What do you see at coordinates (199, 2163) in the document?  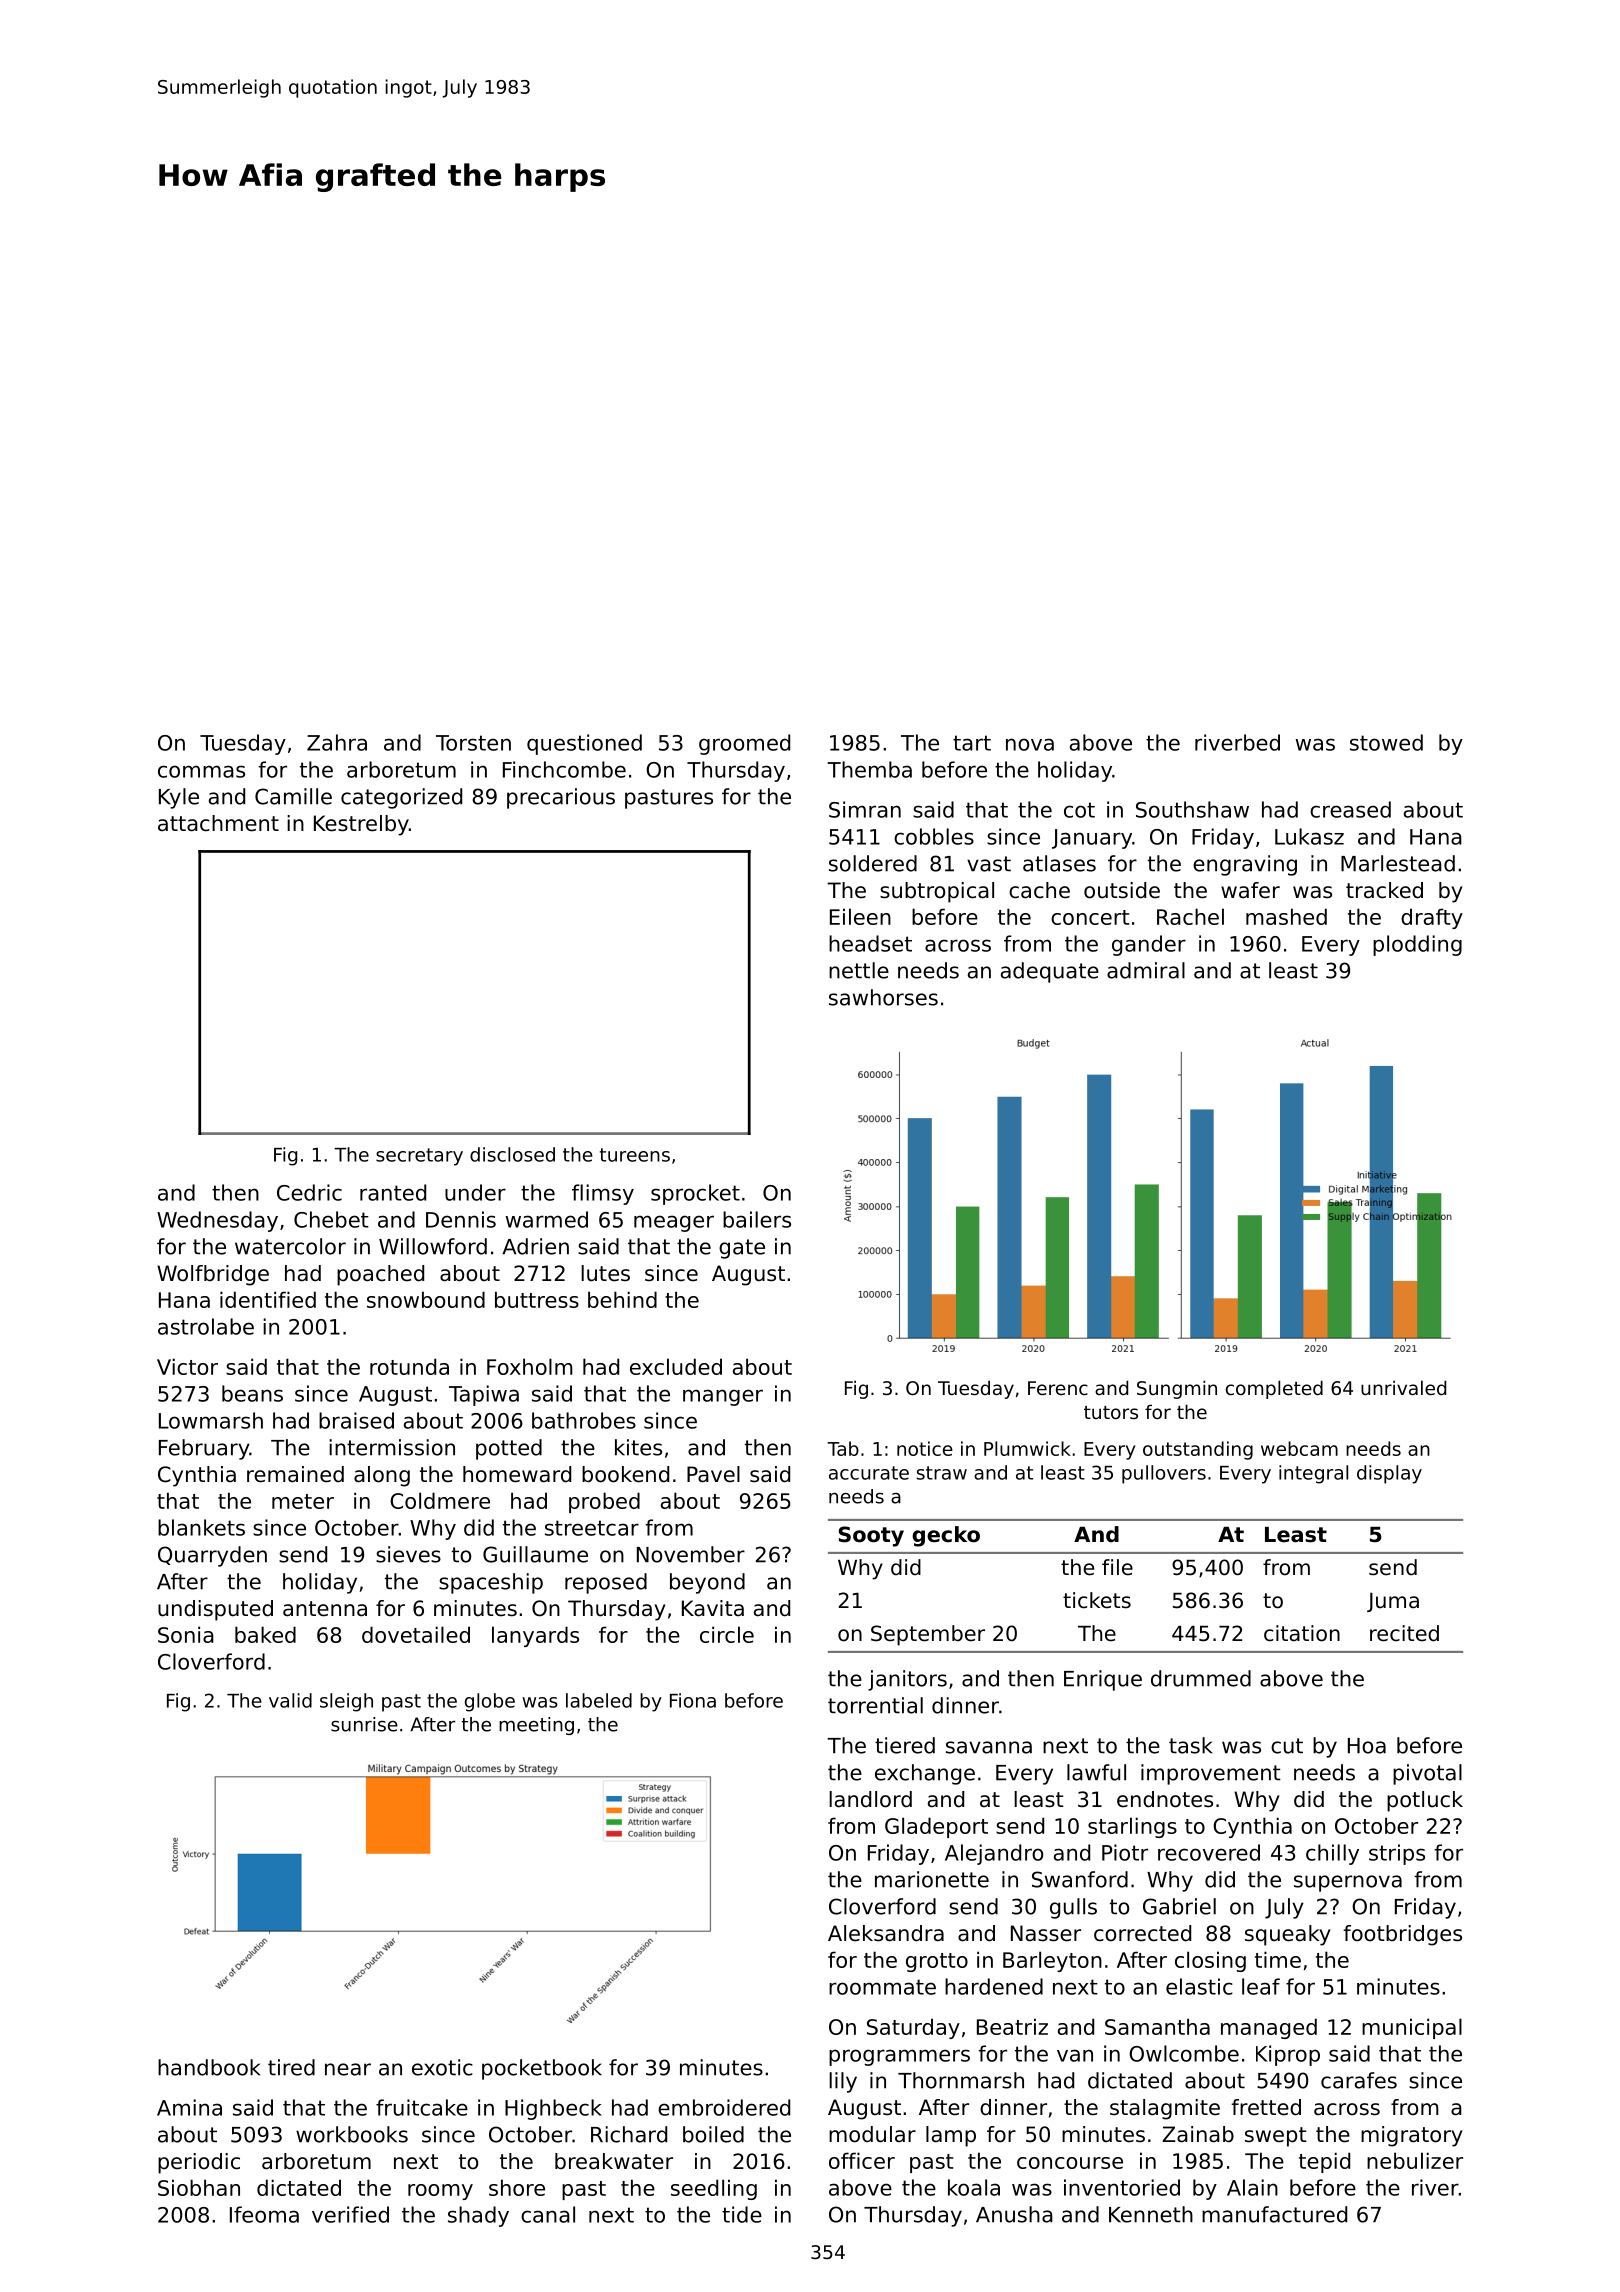 I see `periodic` at bounding box center [199, 2163].
